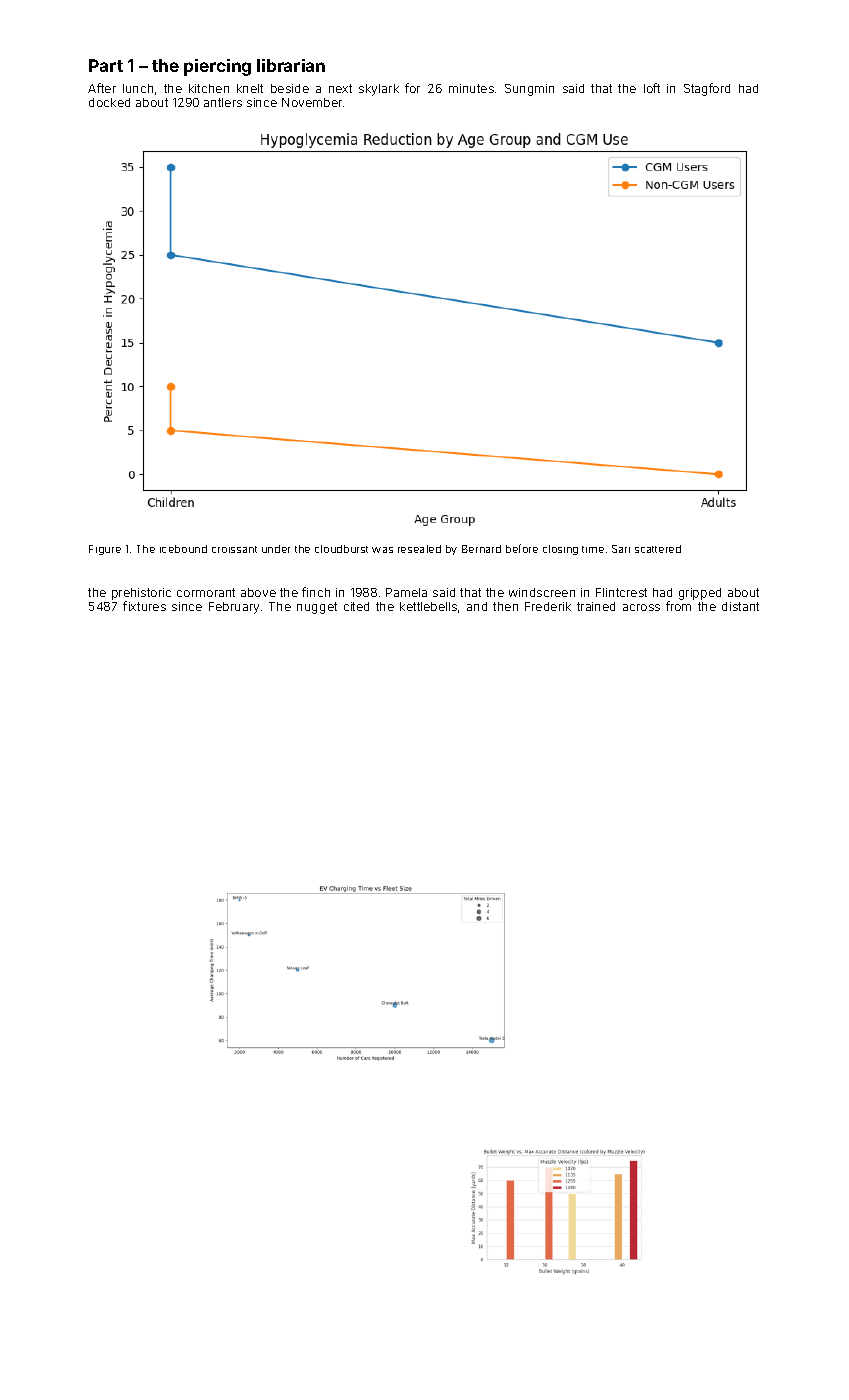 This image has width=849, height=1400. Describe the element at coordinates (419, 549) in the image. I see `resealed` at that location.
